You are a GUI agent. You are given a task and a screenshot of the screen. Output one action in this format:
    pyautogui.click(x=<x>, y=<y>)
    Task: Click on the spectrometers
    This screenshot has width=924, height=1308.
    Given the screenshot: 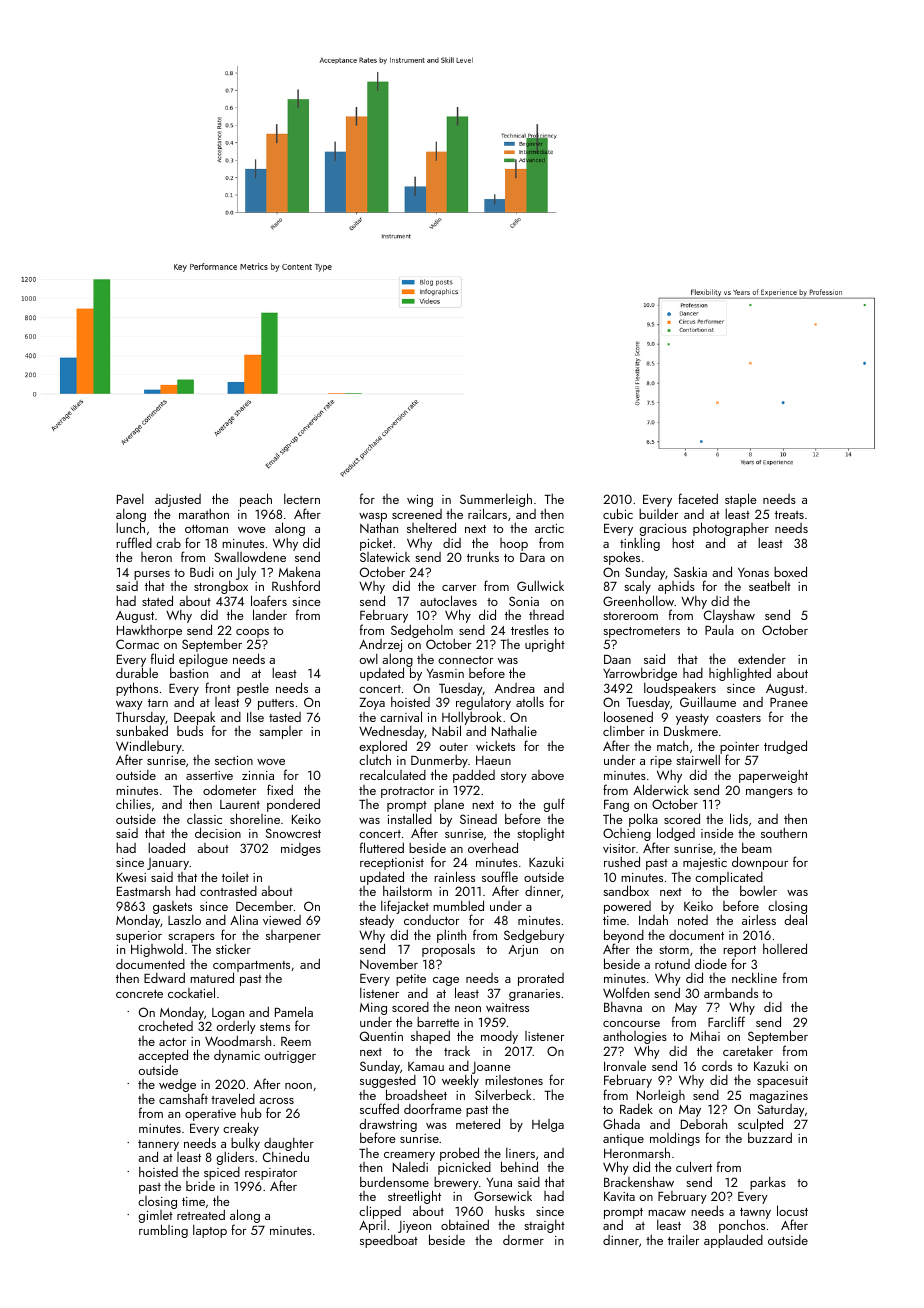 What is the action you would take?
    pyautogui.click(x=641, y=632)
